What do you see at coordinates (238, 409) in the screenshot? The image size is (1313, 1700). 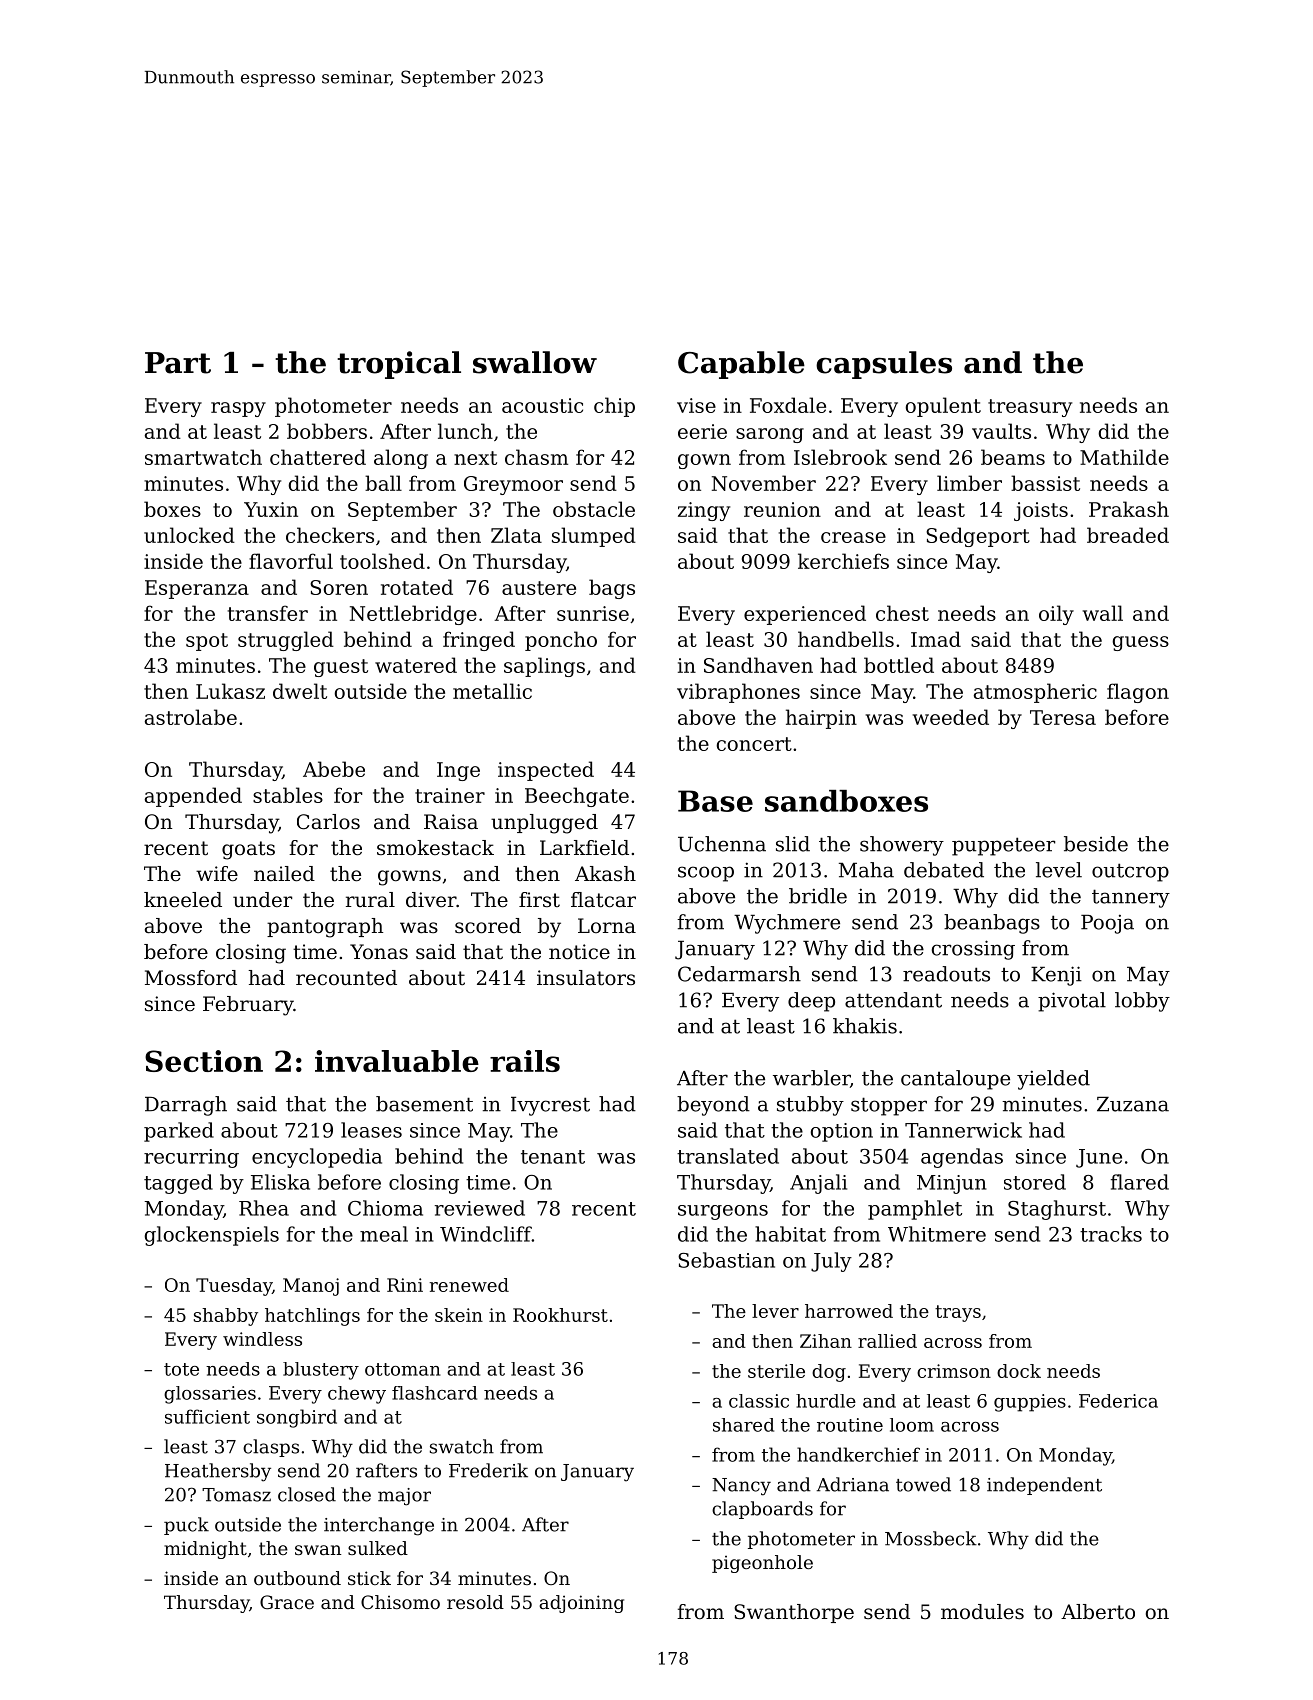 I see `raspy` at bounding box center [238, 409].
